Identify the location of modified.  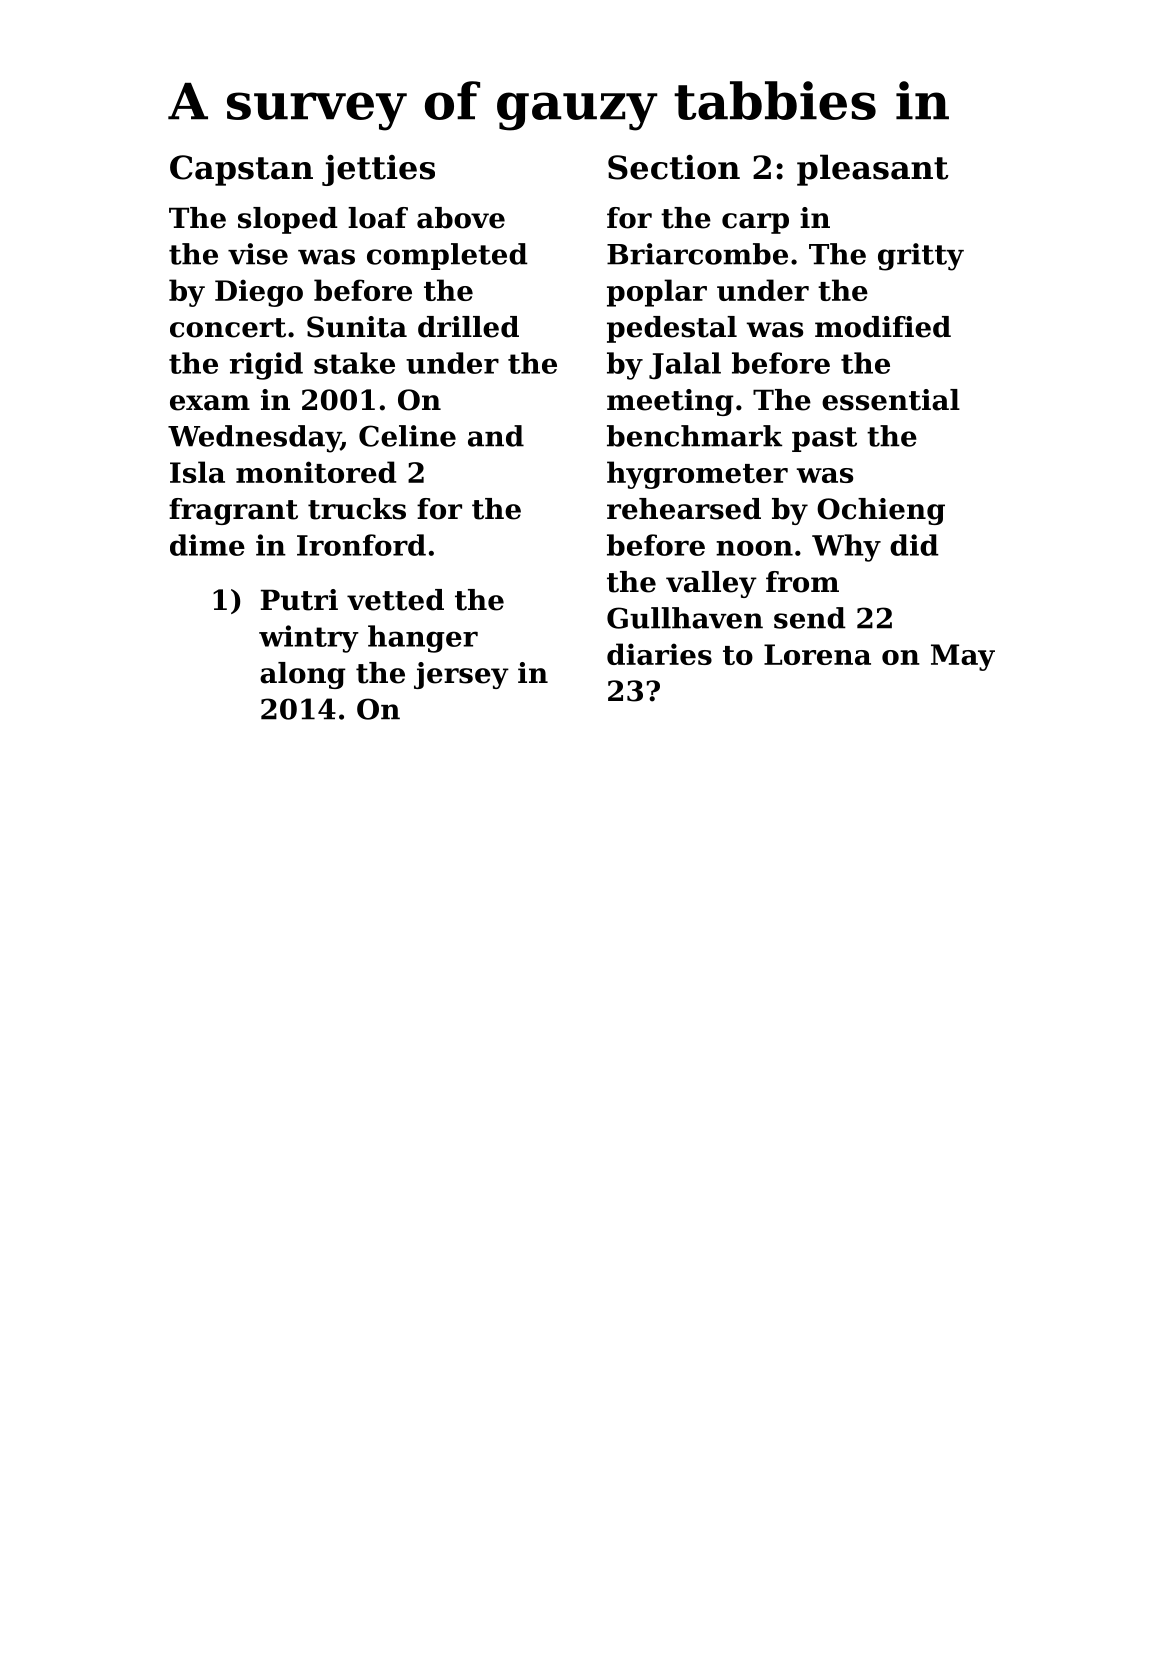
(883, 327).
